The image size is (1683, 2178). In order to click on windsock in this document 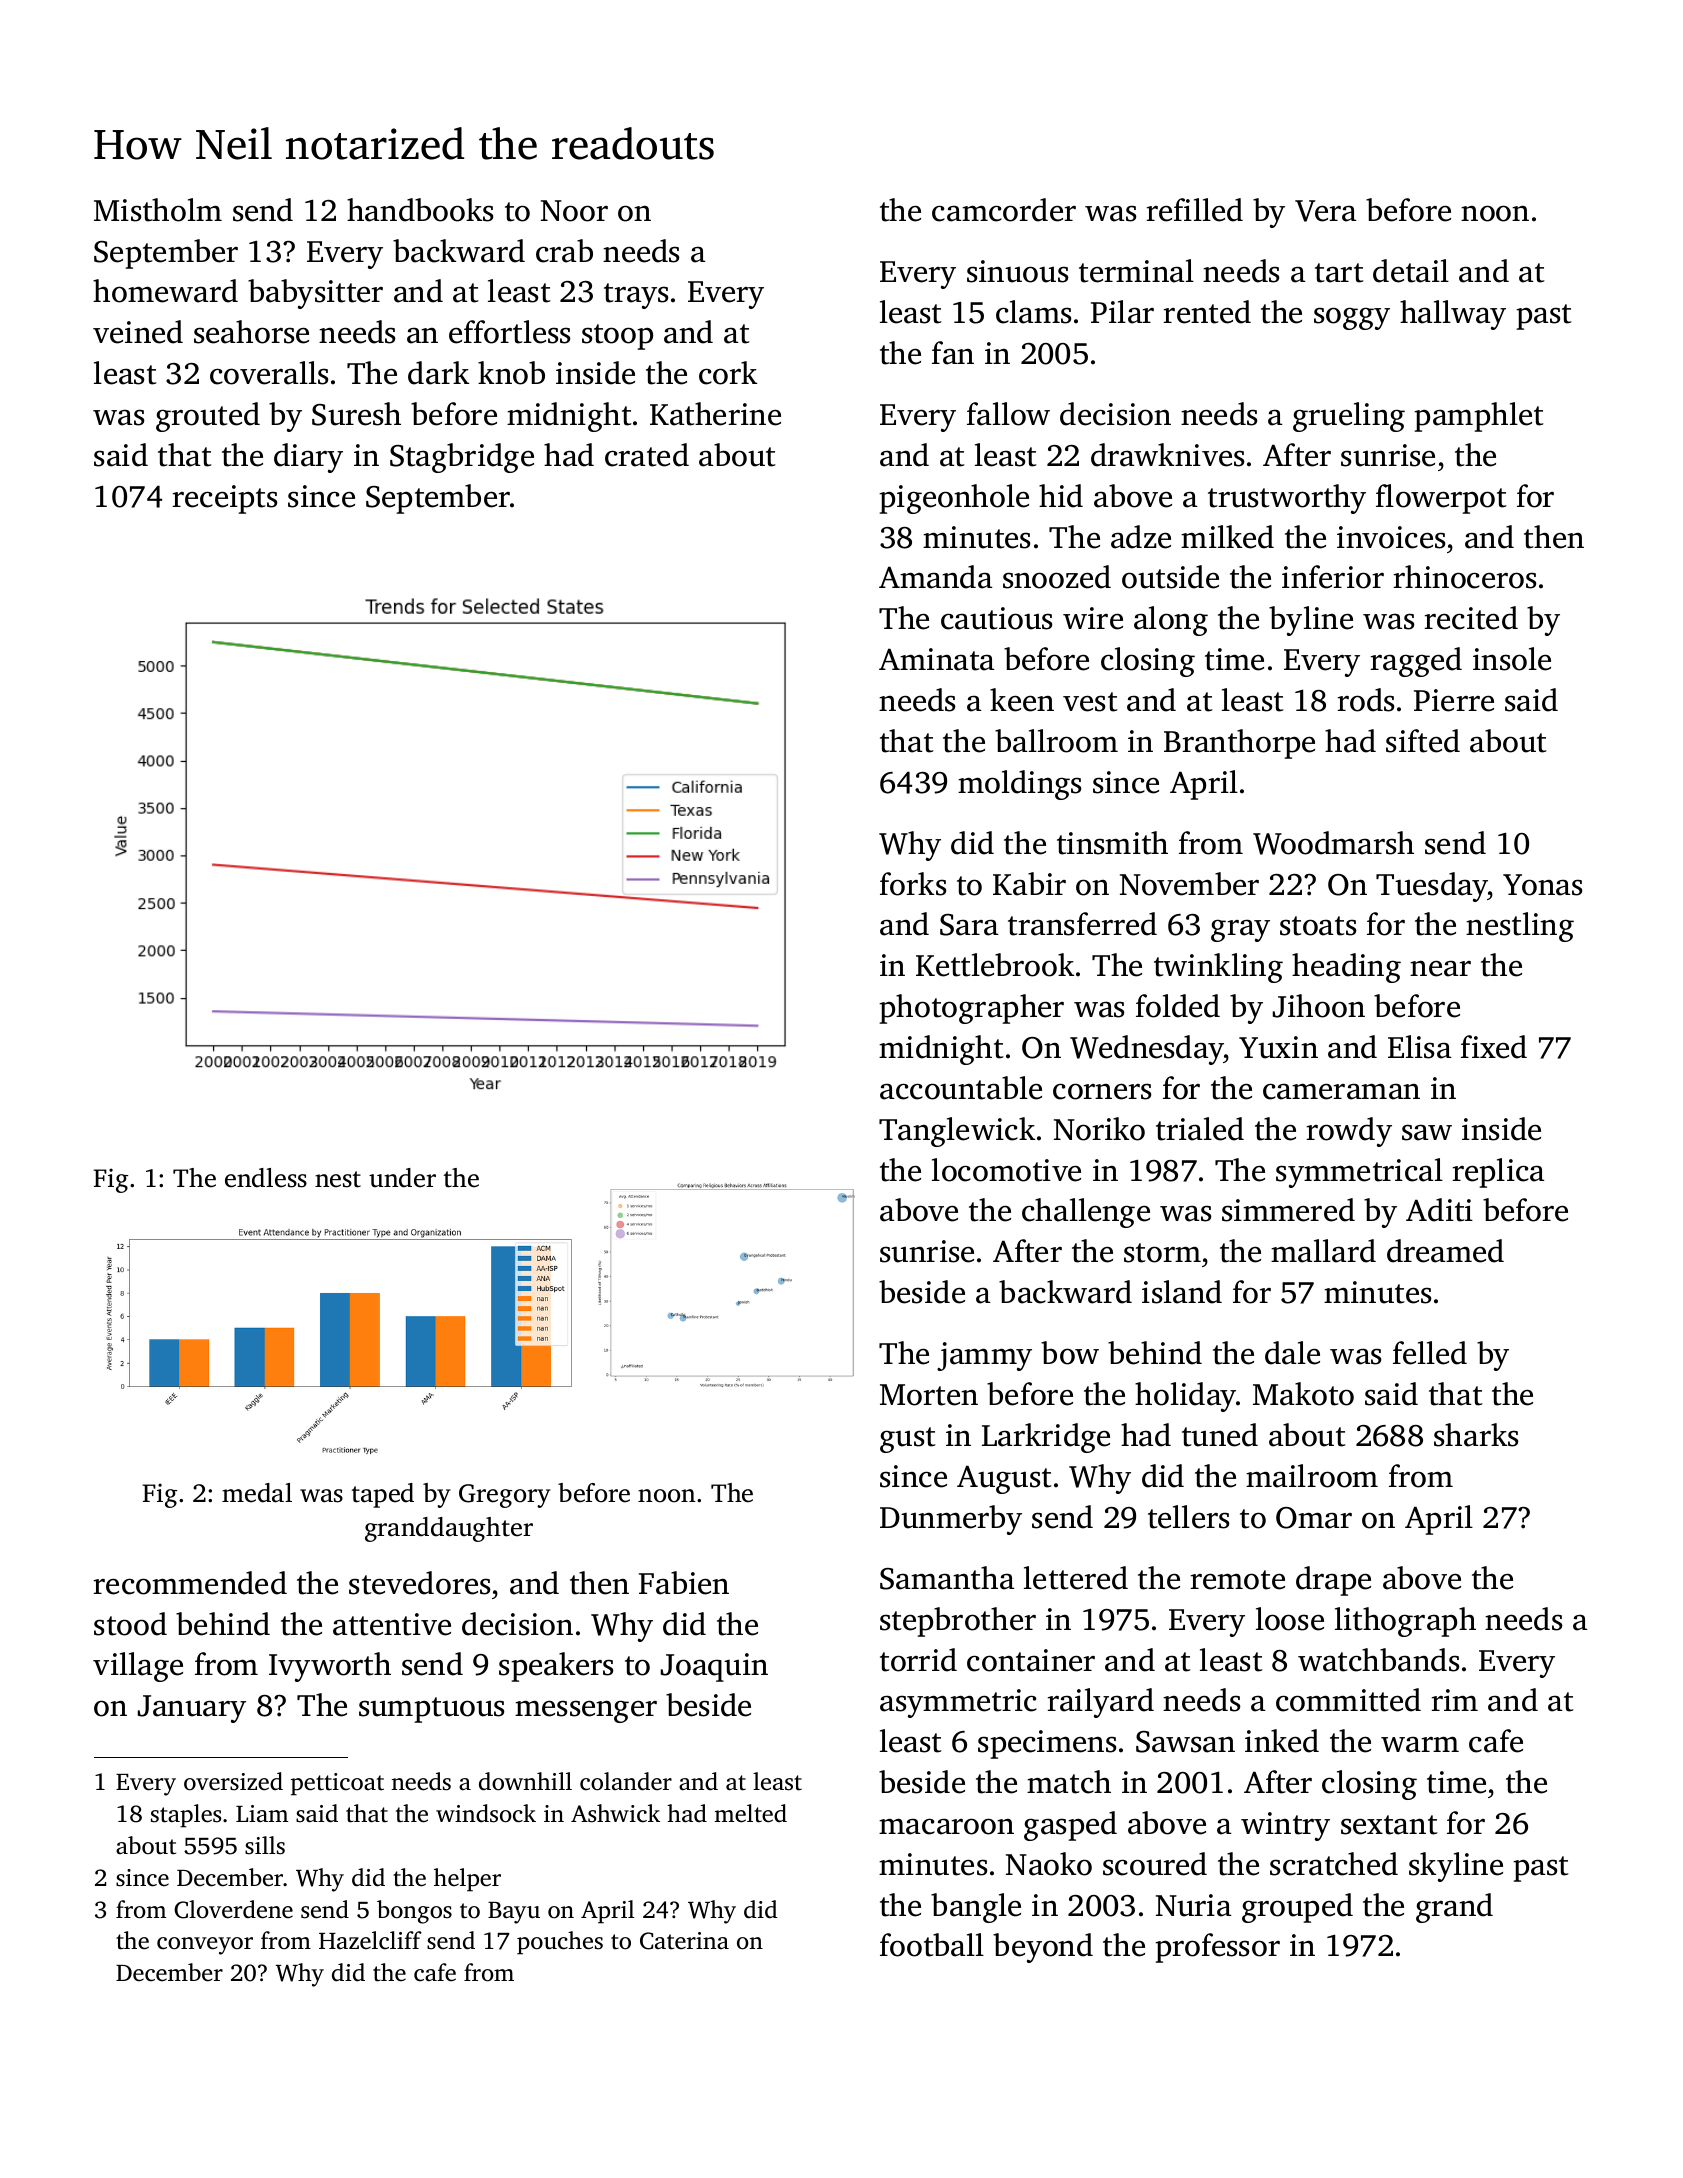, I will do `click(486, 1813)`.
